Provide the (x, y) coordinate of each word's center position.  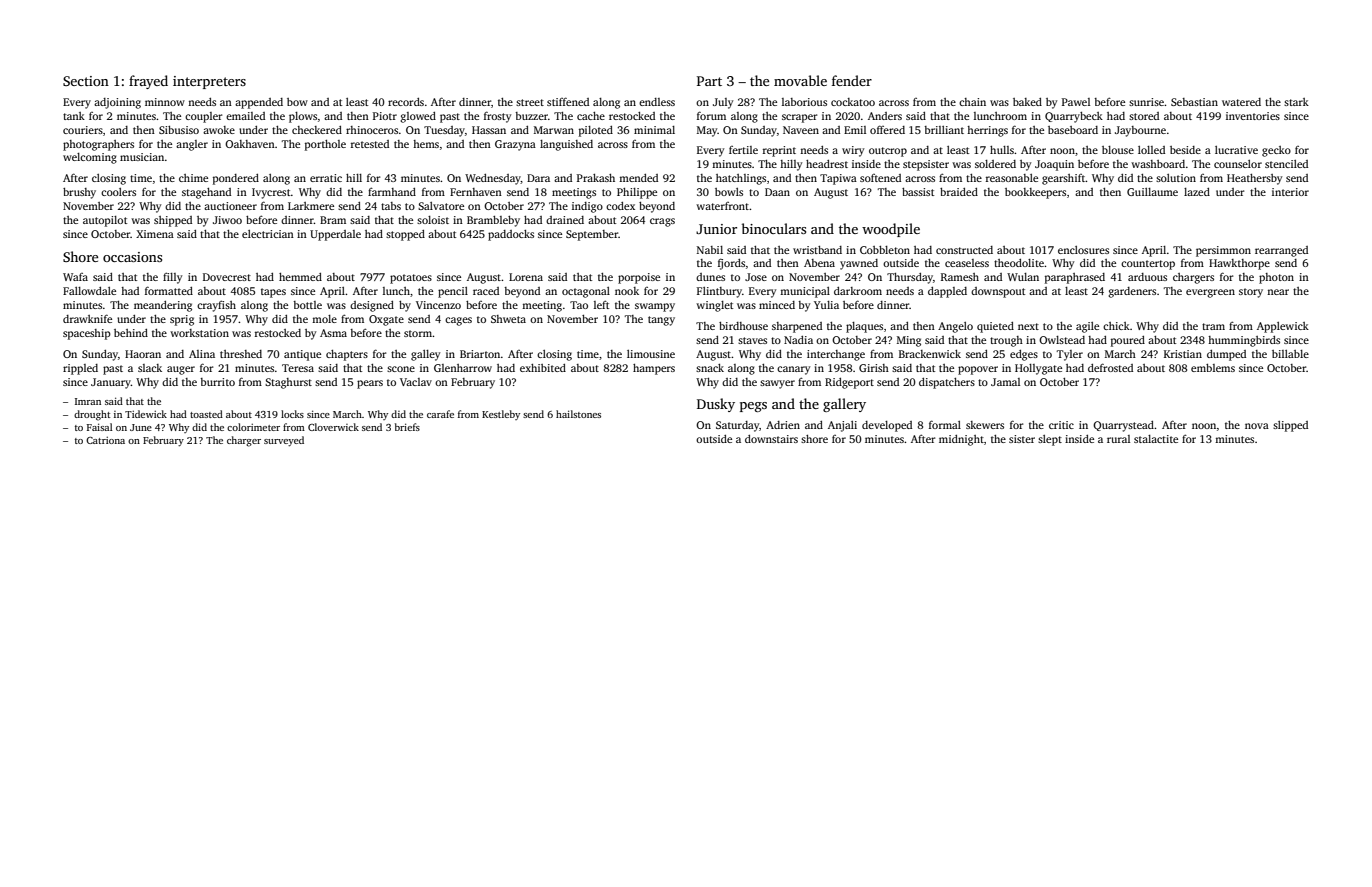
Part (709, 81)
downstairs (771, 439)
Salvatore (441, 206)
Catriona (105, 440)
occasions (132, 257)
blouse (1118, 150)
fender (852, 80)
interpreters (209, 82)
